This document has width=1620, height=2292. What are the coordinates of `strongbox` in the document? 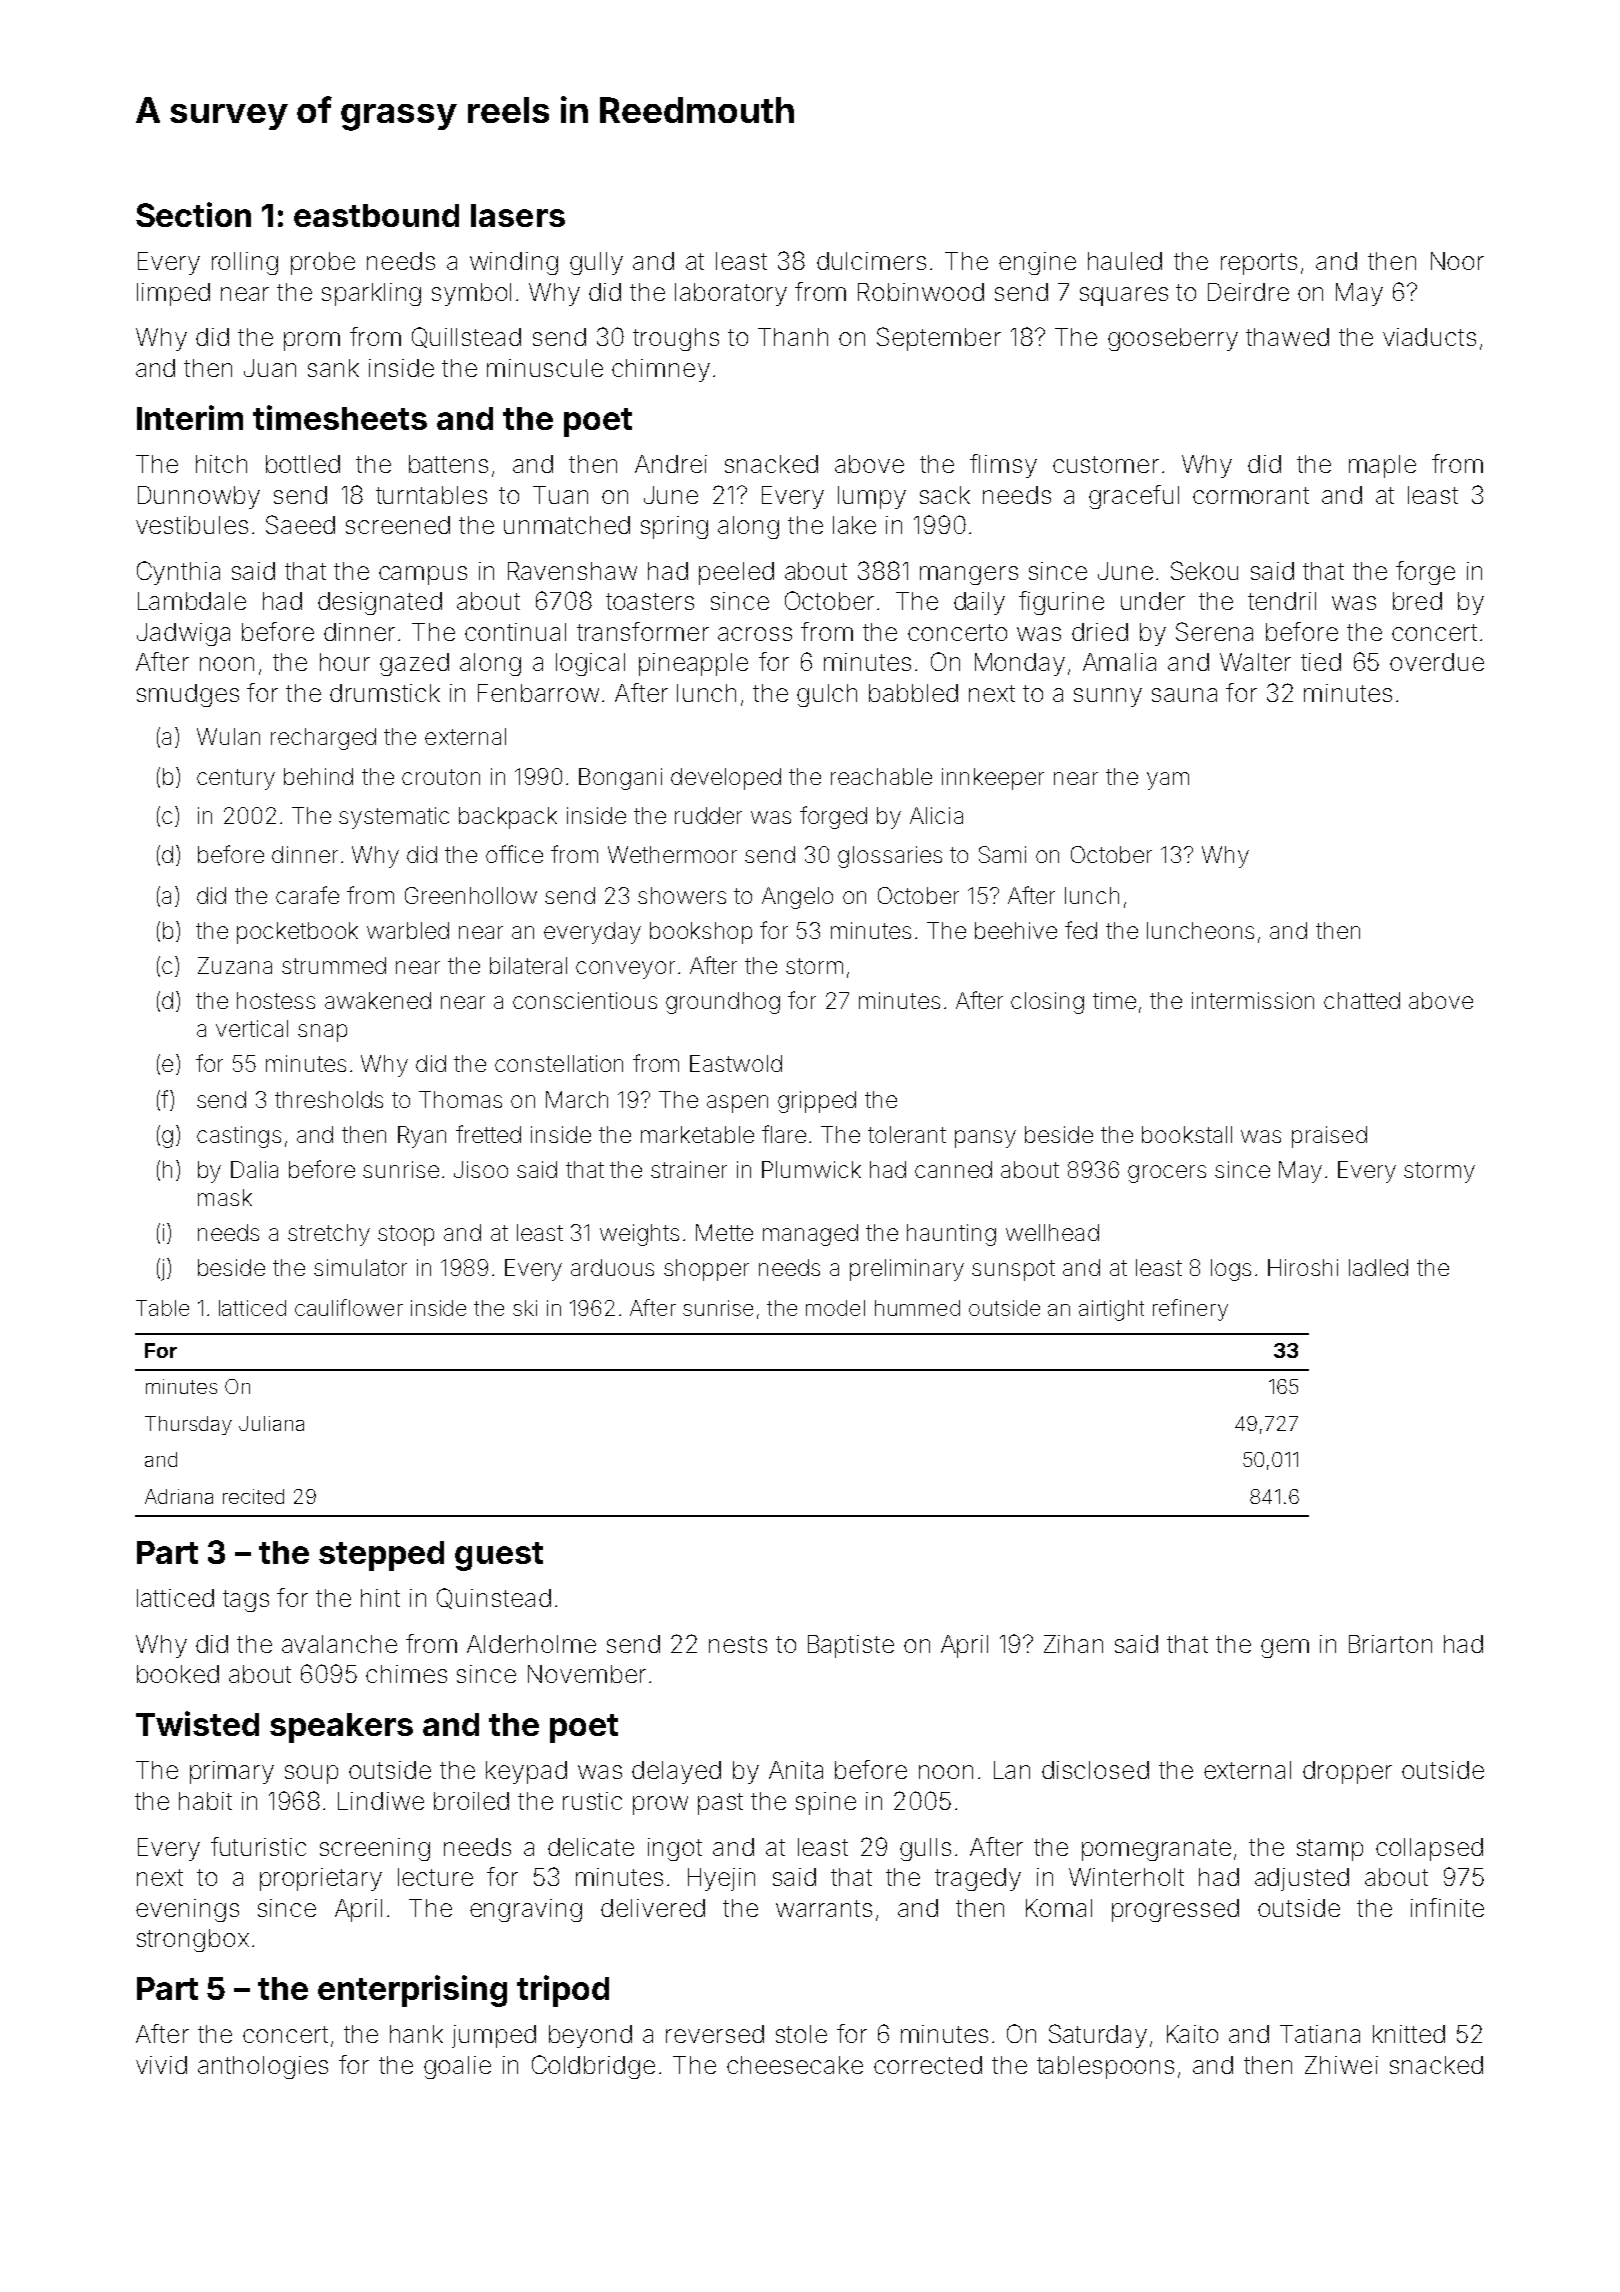 It's located at (193, 1940).
